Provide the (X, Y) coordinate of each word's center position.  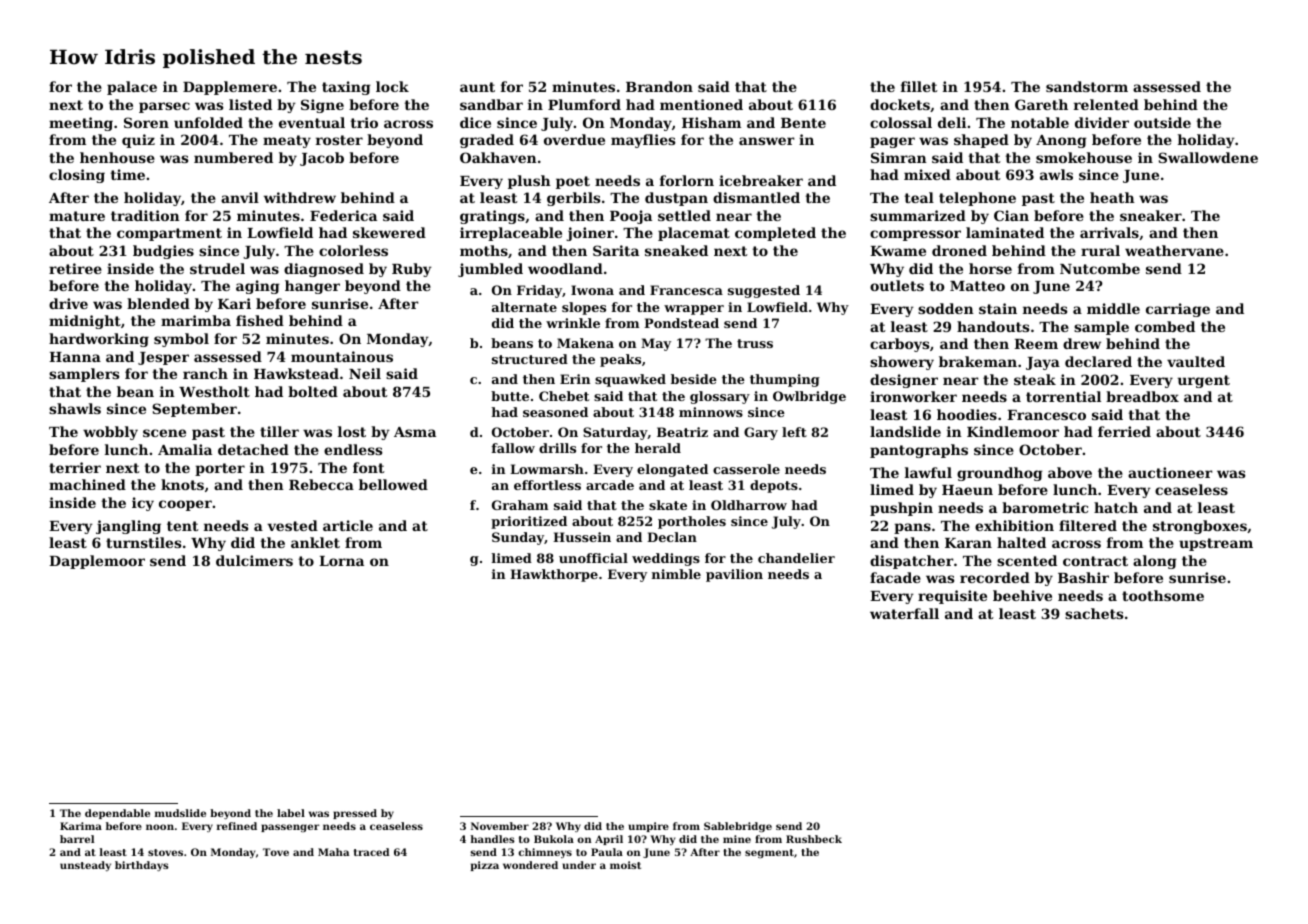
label (291, 813)
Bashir (1083, 577)
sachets (1094, 613)
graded (487, 141)
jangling (128, 527)
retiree (75, 268)
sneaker (1151, 215)
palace (132, 88)
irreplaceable (511, 234)
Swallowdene (1208, 157)
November (500, 826)
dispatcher (912, 562)
